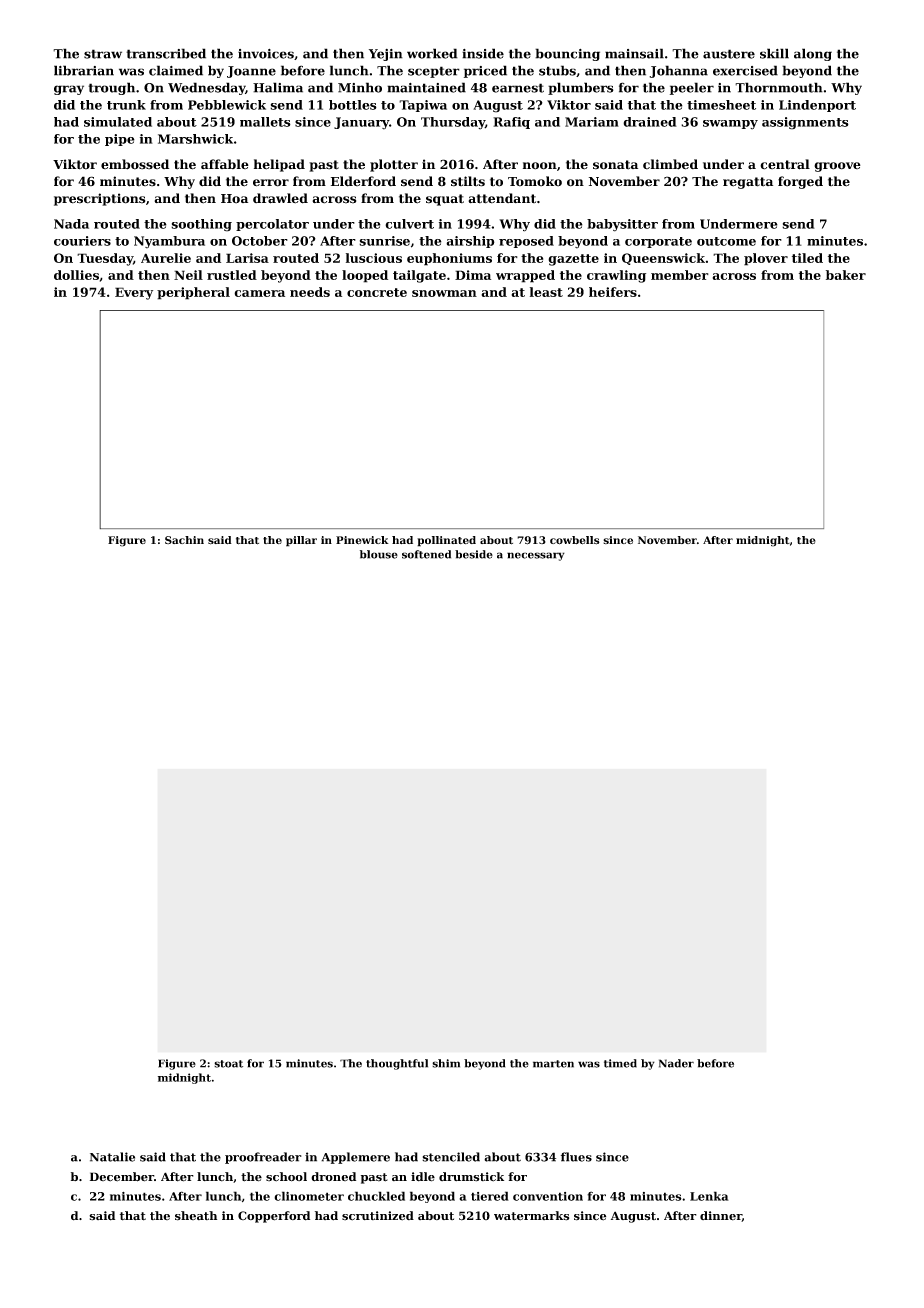  What do you see at coordinates (196, 1216) in the page?
I see `sheath` at bounding box center [196, 1216].
